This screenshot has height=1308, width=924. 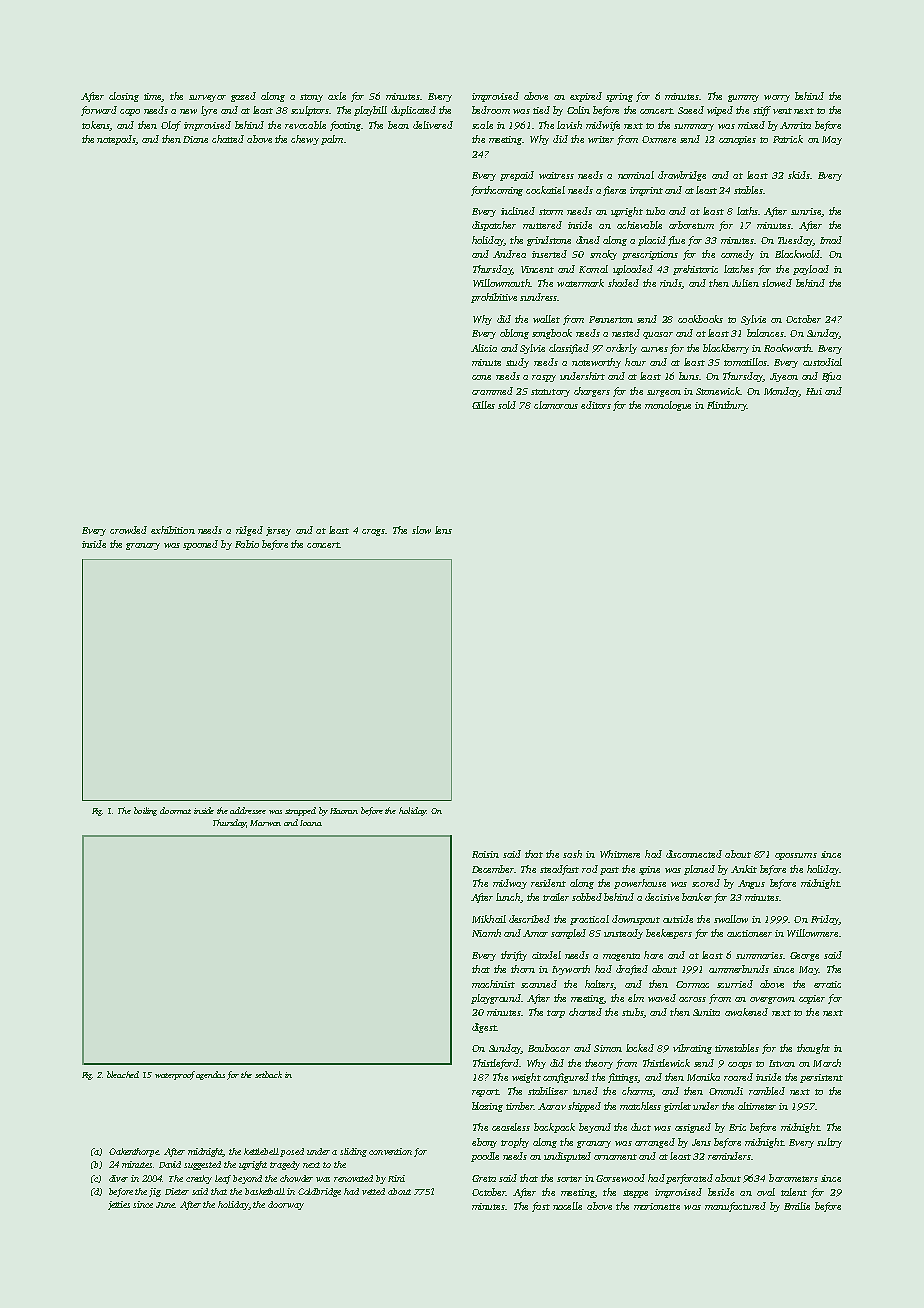 What do you see at coordinates (759, 955) in the screenshot?
I see `summaries` at bounding box center [759, 955].
